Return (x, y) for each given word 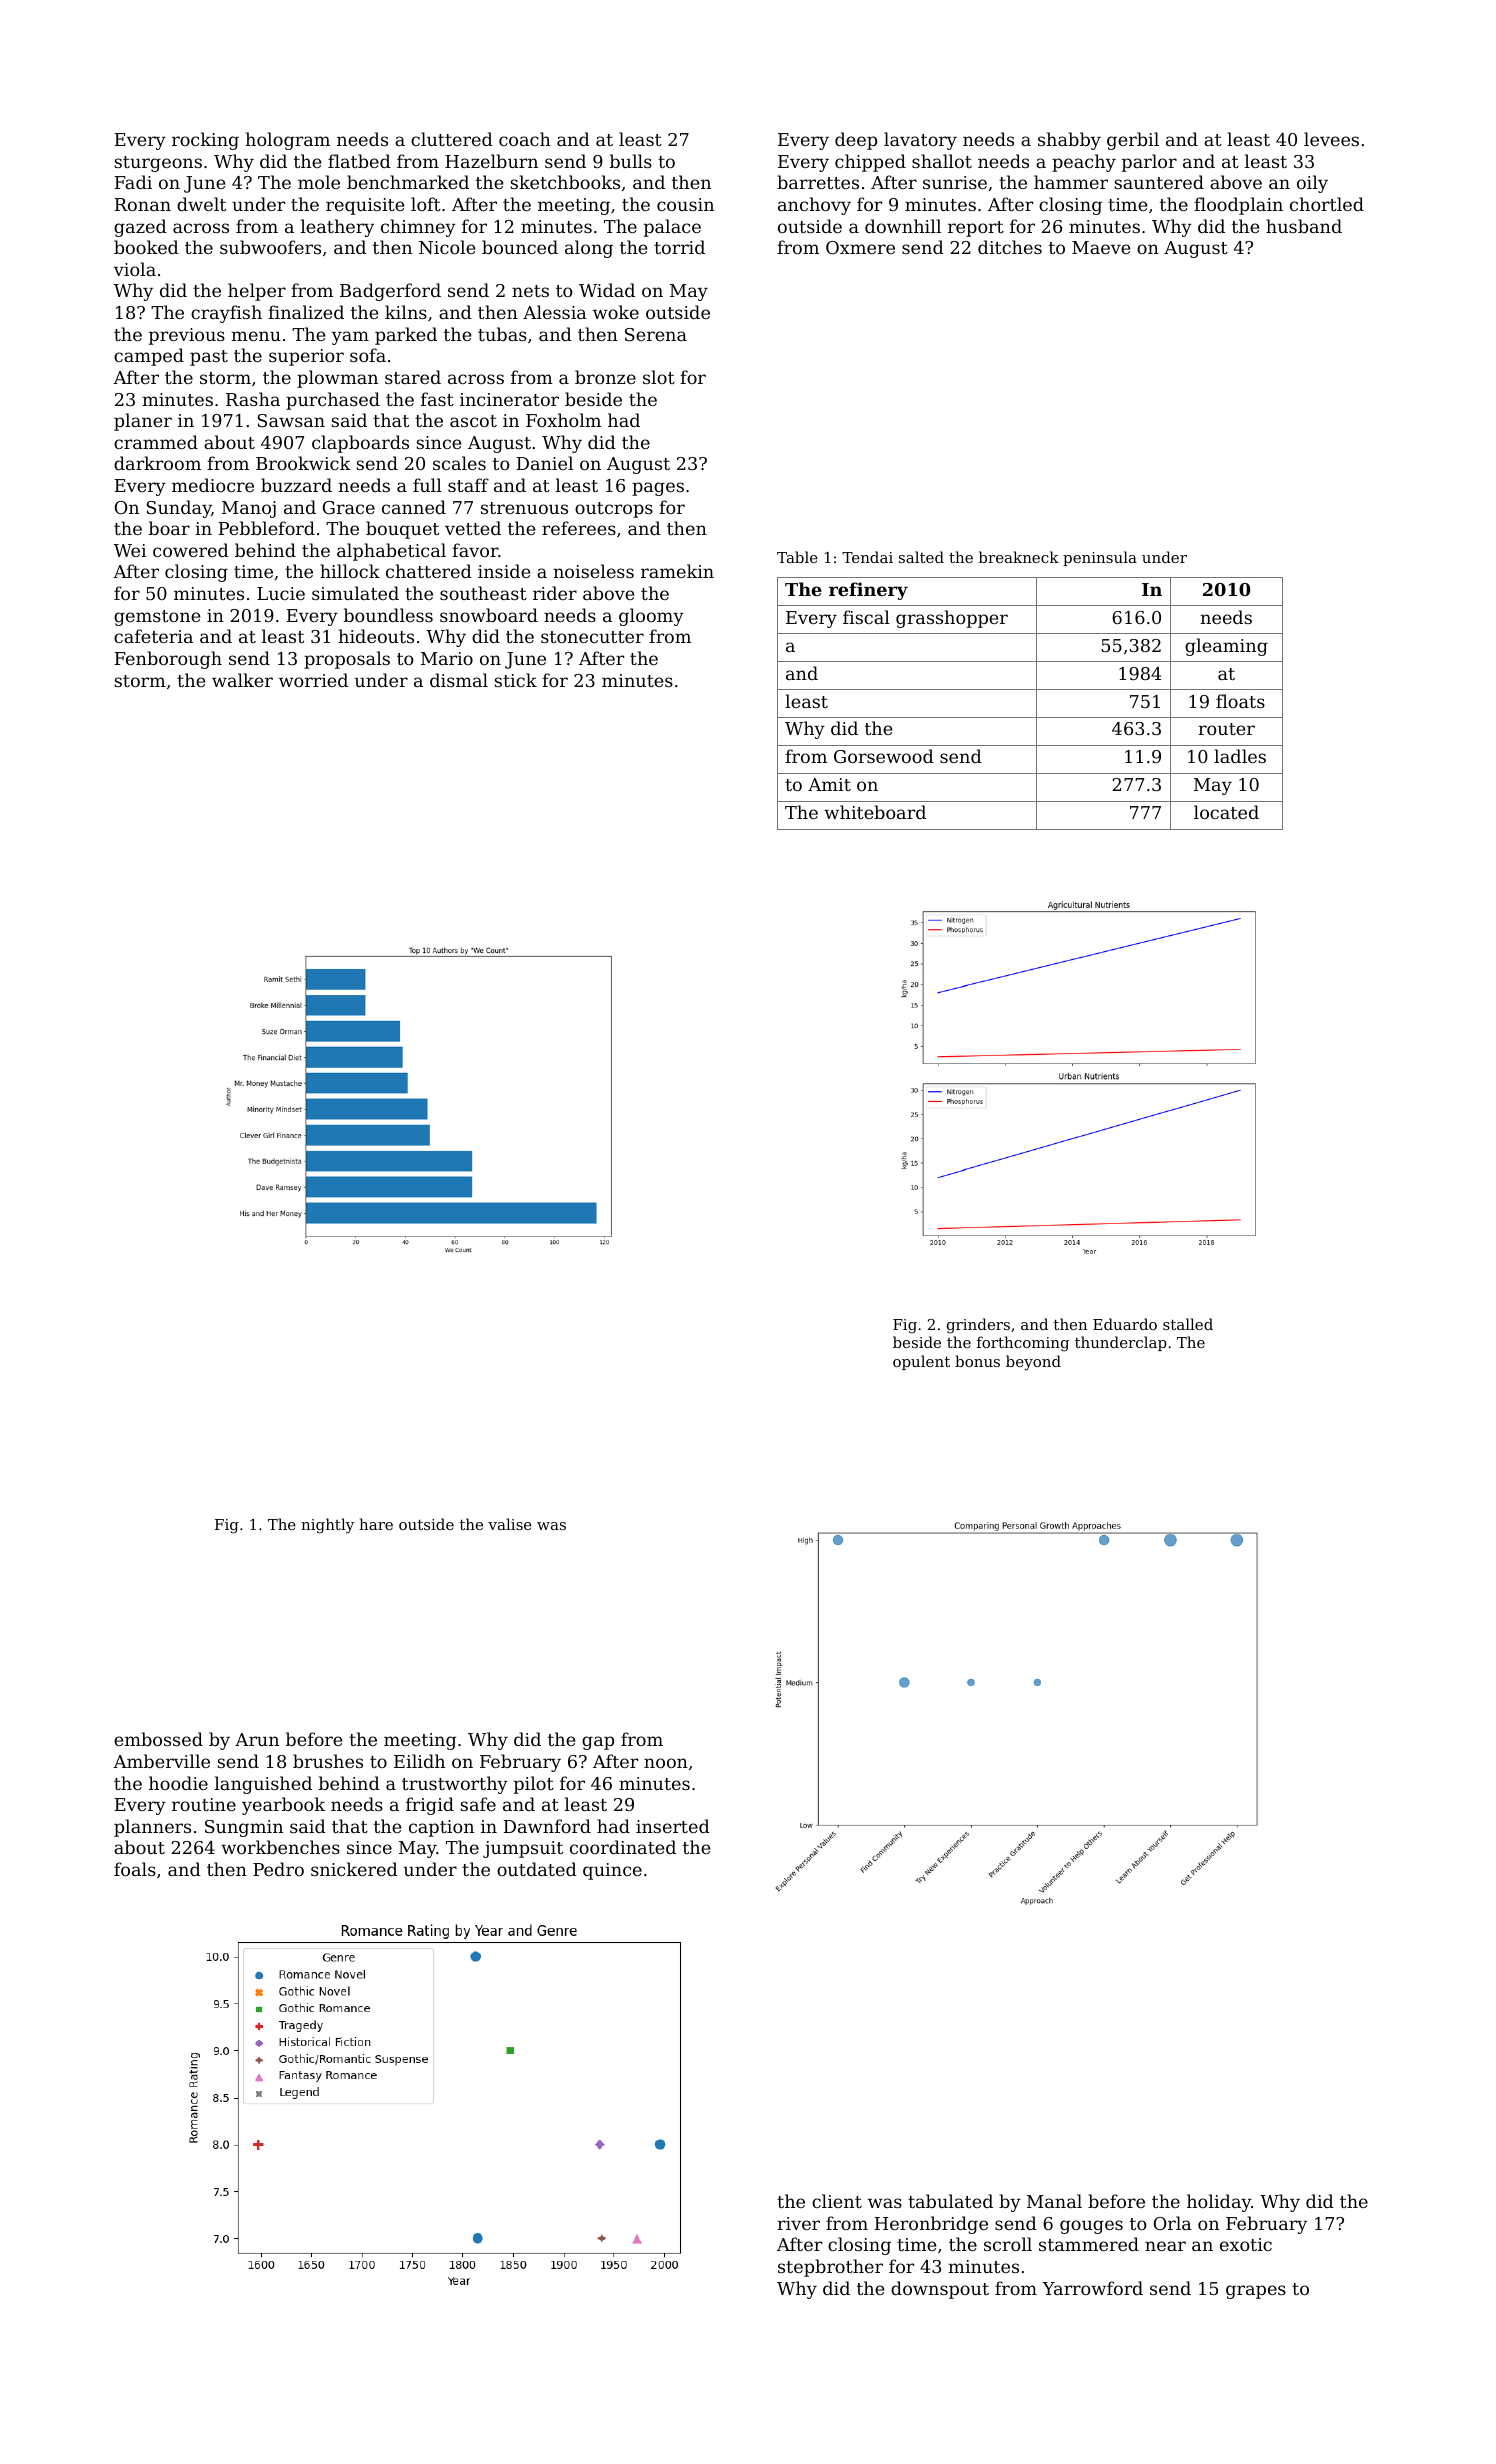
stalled (1188, 1324)
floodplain (1238, 206)
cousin (685, 204)
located (1226, 812)
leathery (337, 228)
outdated (537, 1869)
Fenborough (168, 660)
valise (510, 1524)
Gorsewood (884, 756)
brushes (328, 1761)
